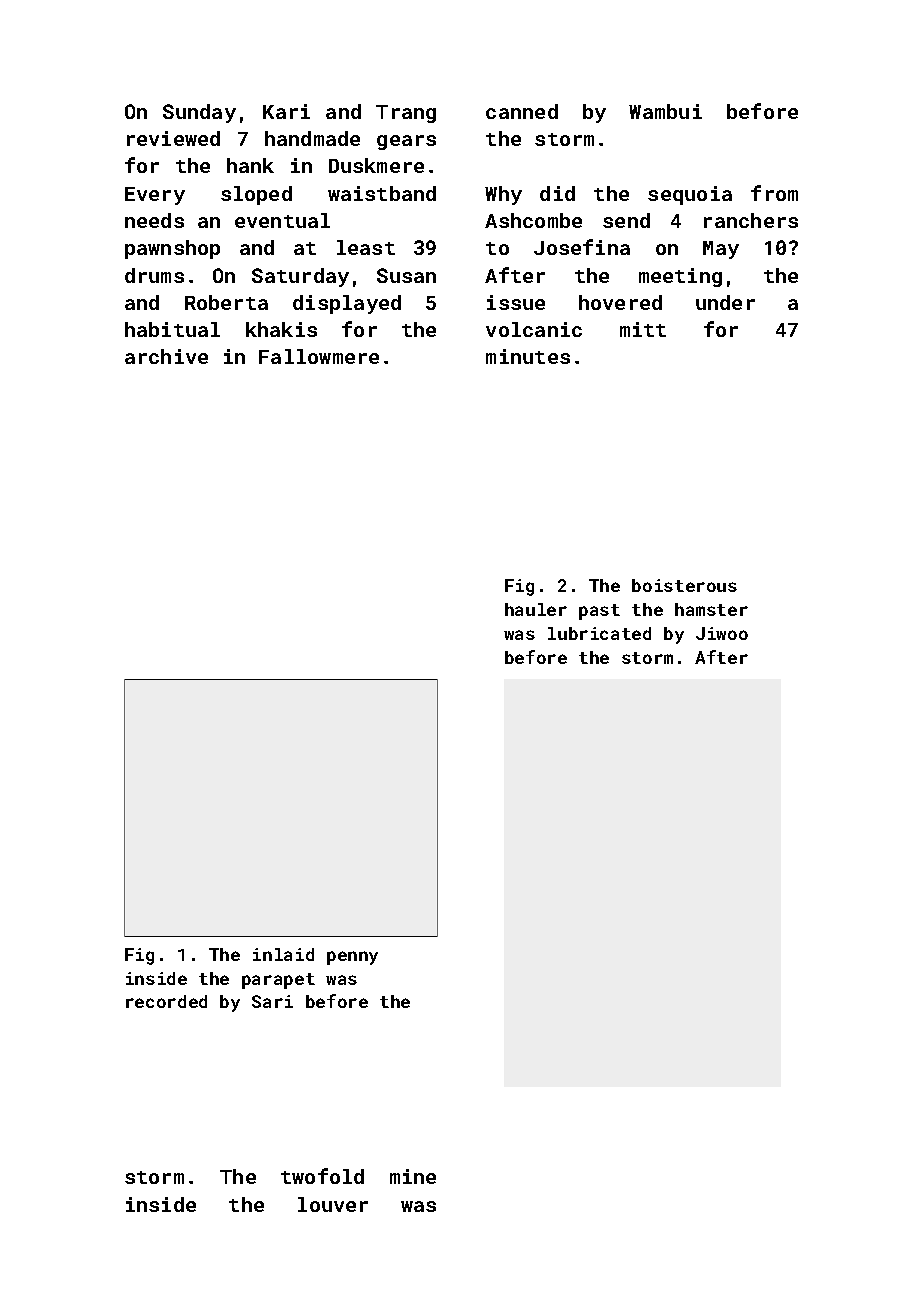 The image size is (924, 1311). Describe the element at coordinates (522, 111) in the screenshot. I see `canned` at that location.
